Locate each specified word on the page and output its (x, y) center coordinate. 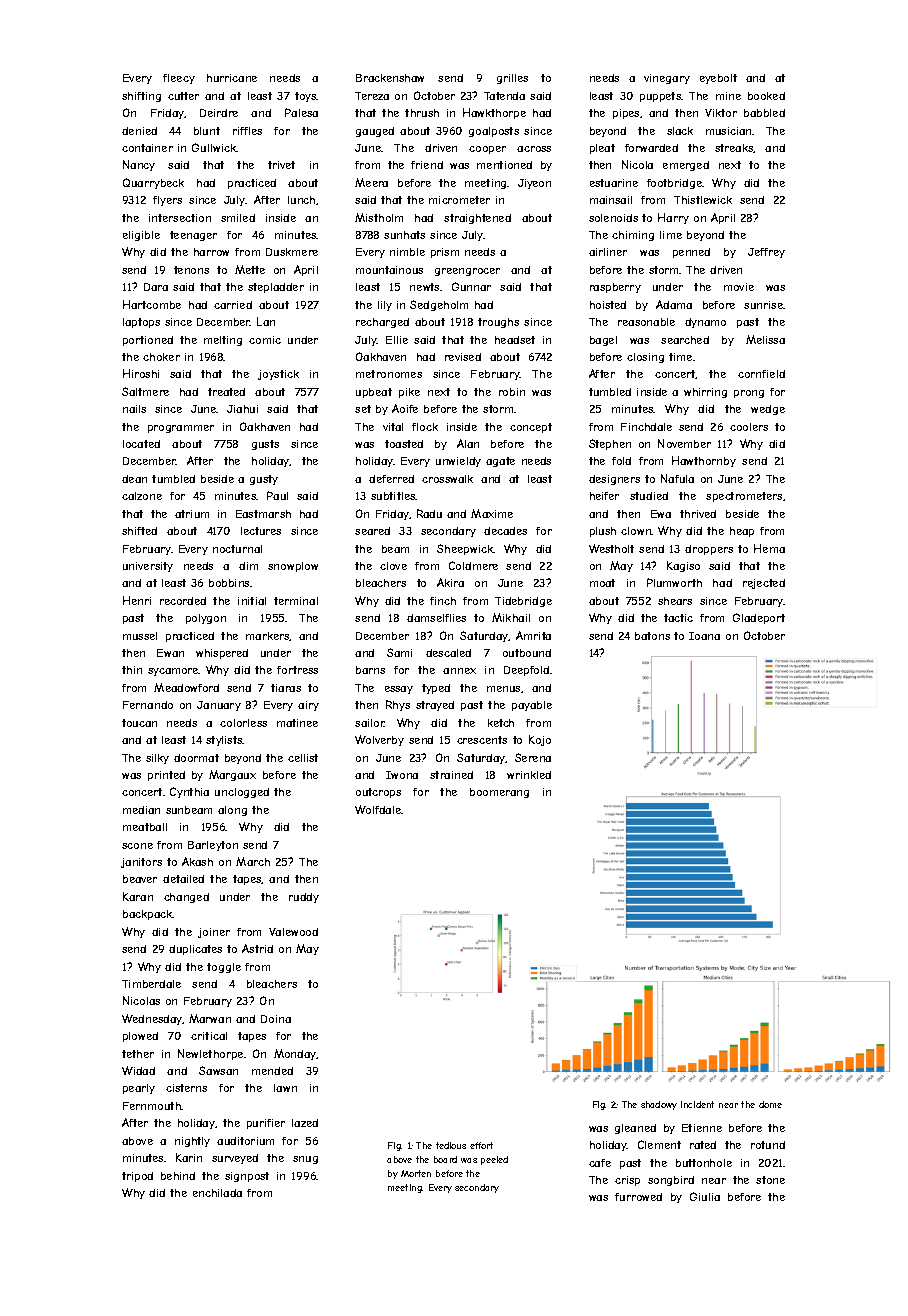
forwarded (651, 148)
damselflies (436, 618)
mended (272, 1071)
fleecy (179, 79)
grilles (512, 79)
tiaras (286, 688)
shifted (139, 531)
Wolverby (379, 740)
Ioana (704, 636)
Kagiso (683, 566)
